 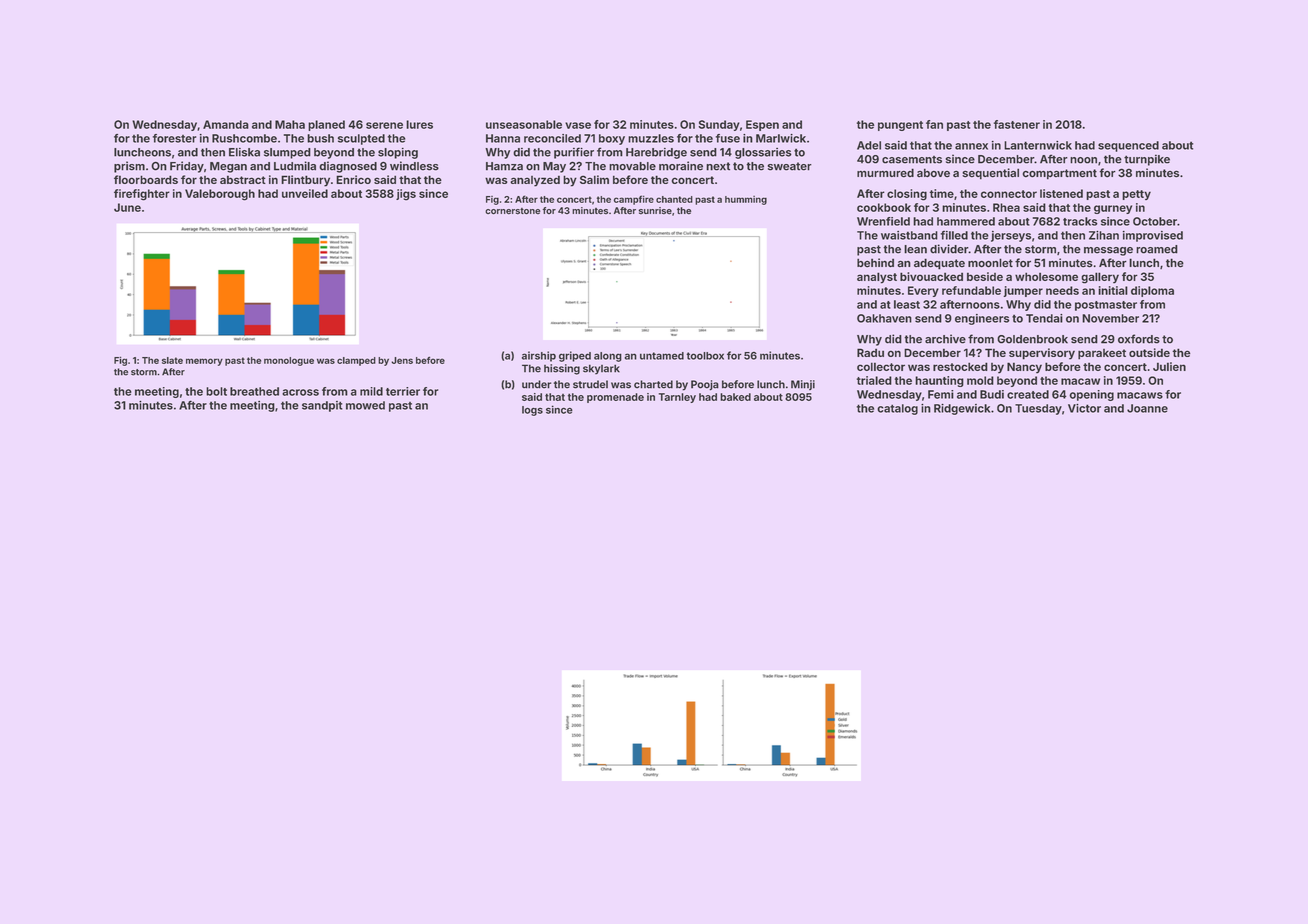 What do you see at coordinates (1100, 278) in the screenshot?
I see `gallery` at bounding box center [1100, 278].
